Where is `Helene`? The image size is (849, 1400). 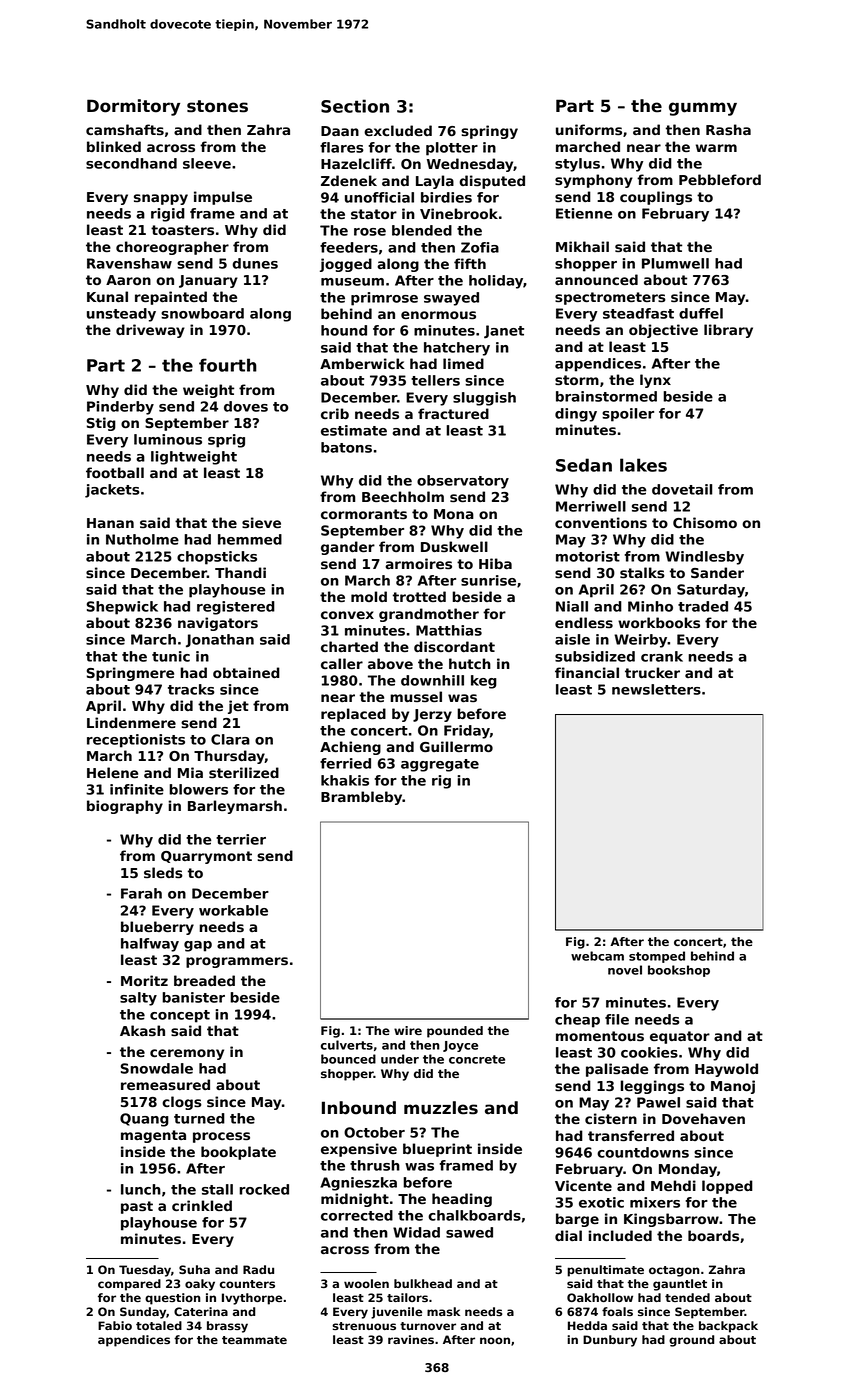 Helene is located at coordinates (112, 772).
